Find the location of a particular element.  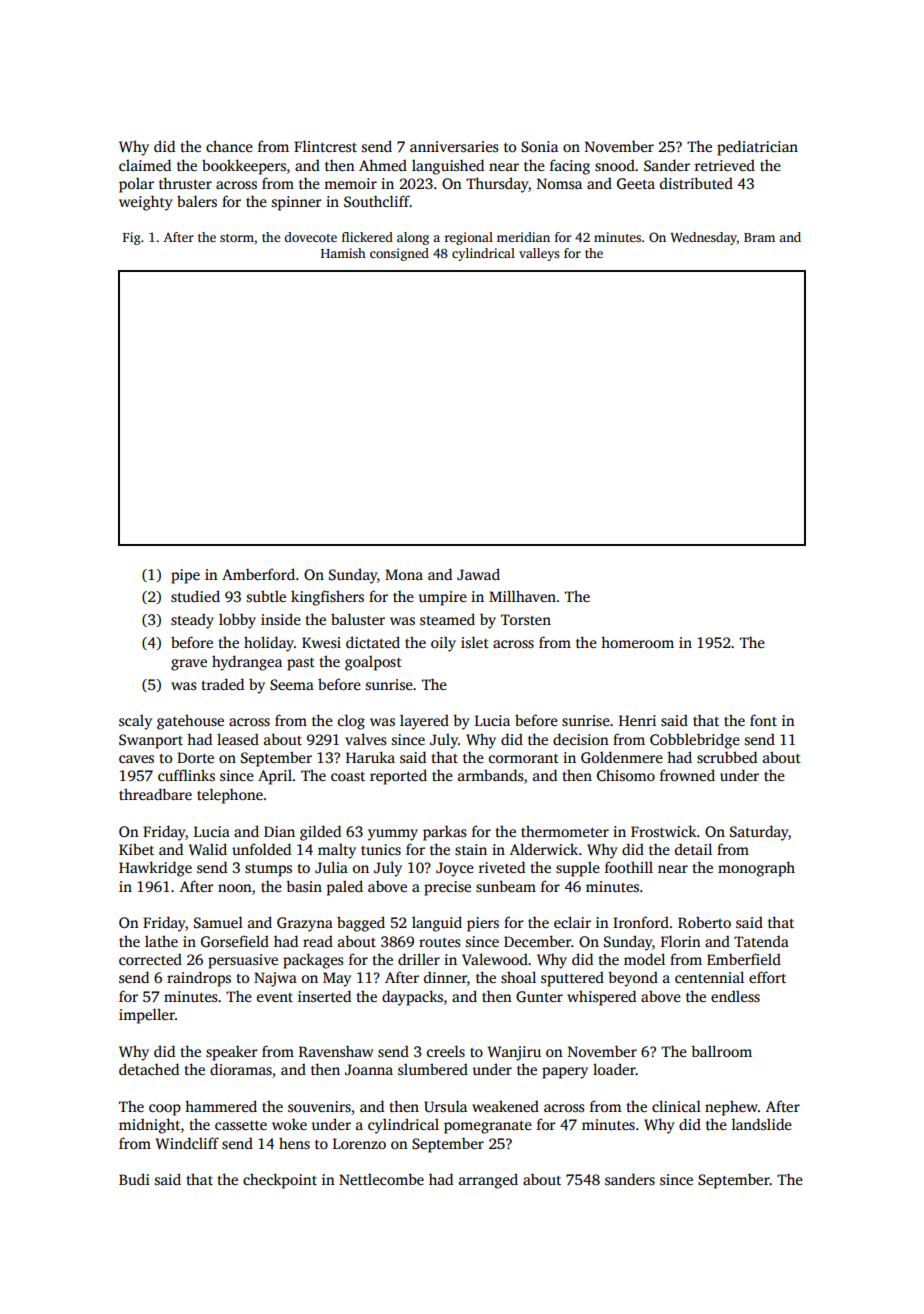

detached is located at coordinates (149, 1069).
